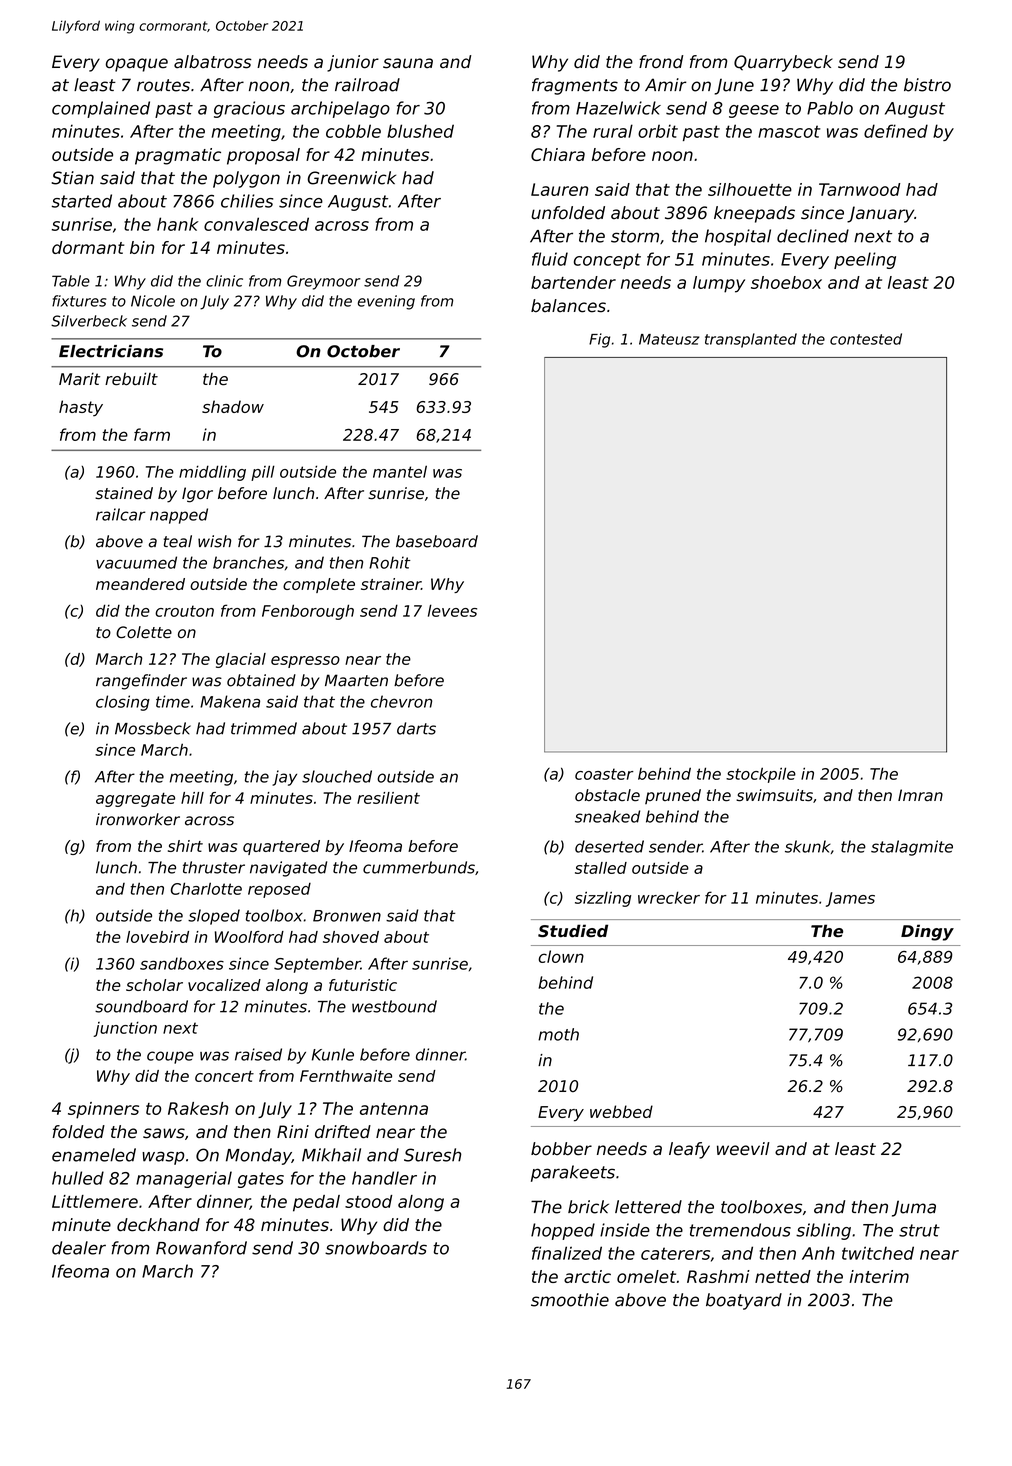 The width and height of the screenshot is (1012, 1466). I want to click on Quarrybeck, so click(783, 63).
